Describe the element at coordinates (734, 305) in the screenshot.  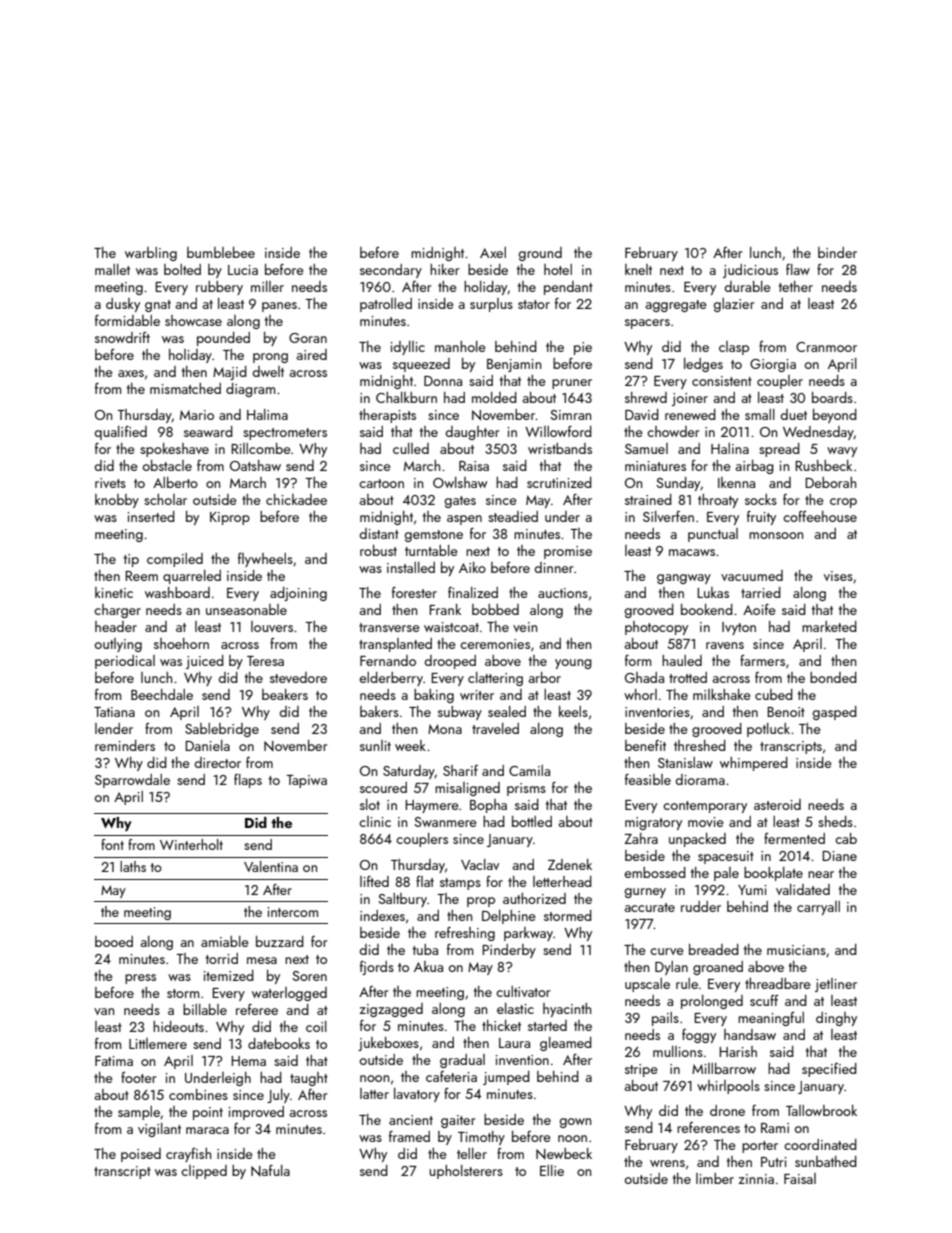
I see `glazier` at that location.
